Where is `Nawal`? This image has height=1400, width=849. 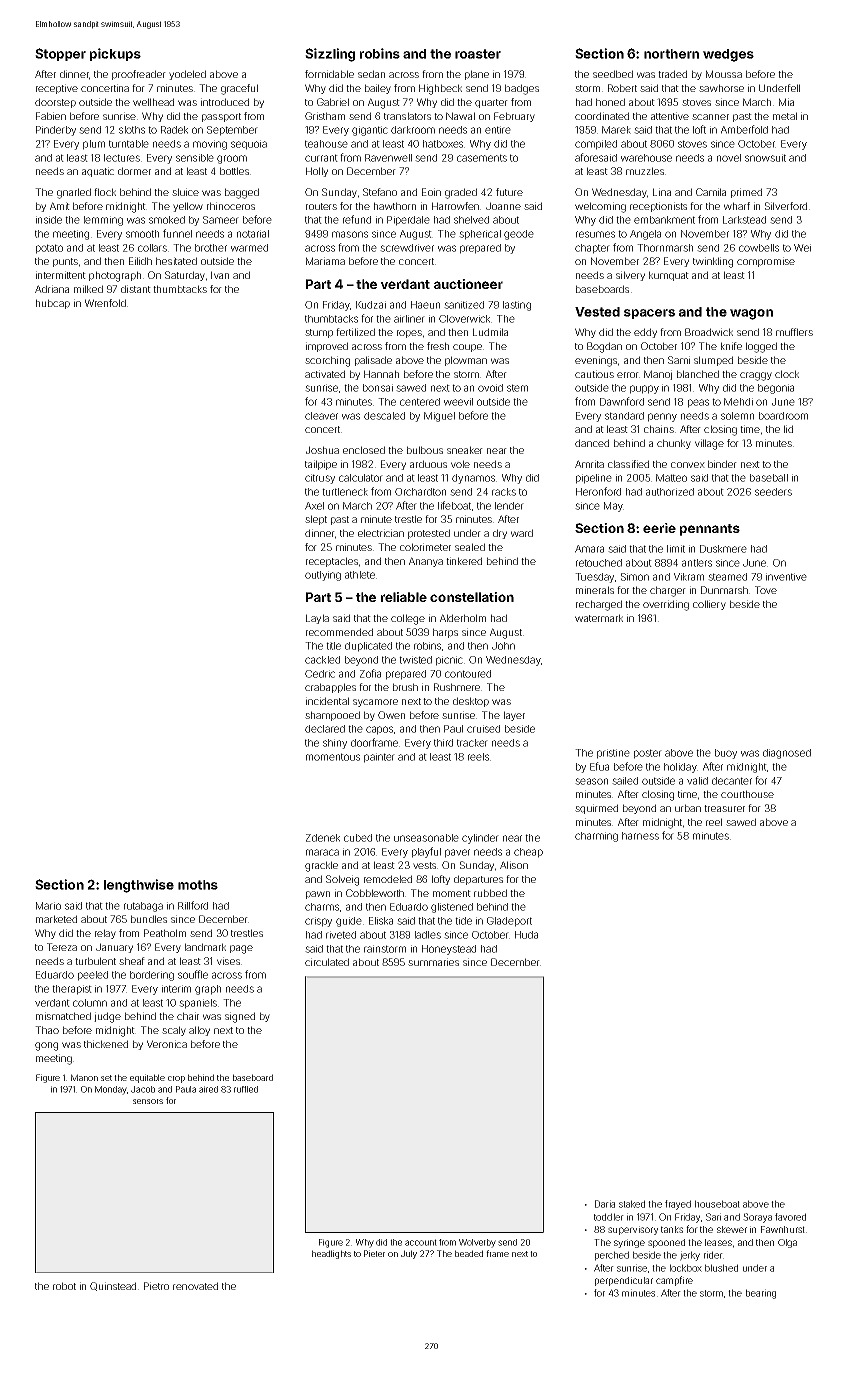
Nawal is located at coordinates (460, 116).
